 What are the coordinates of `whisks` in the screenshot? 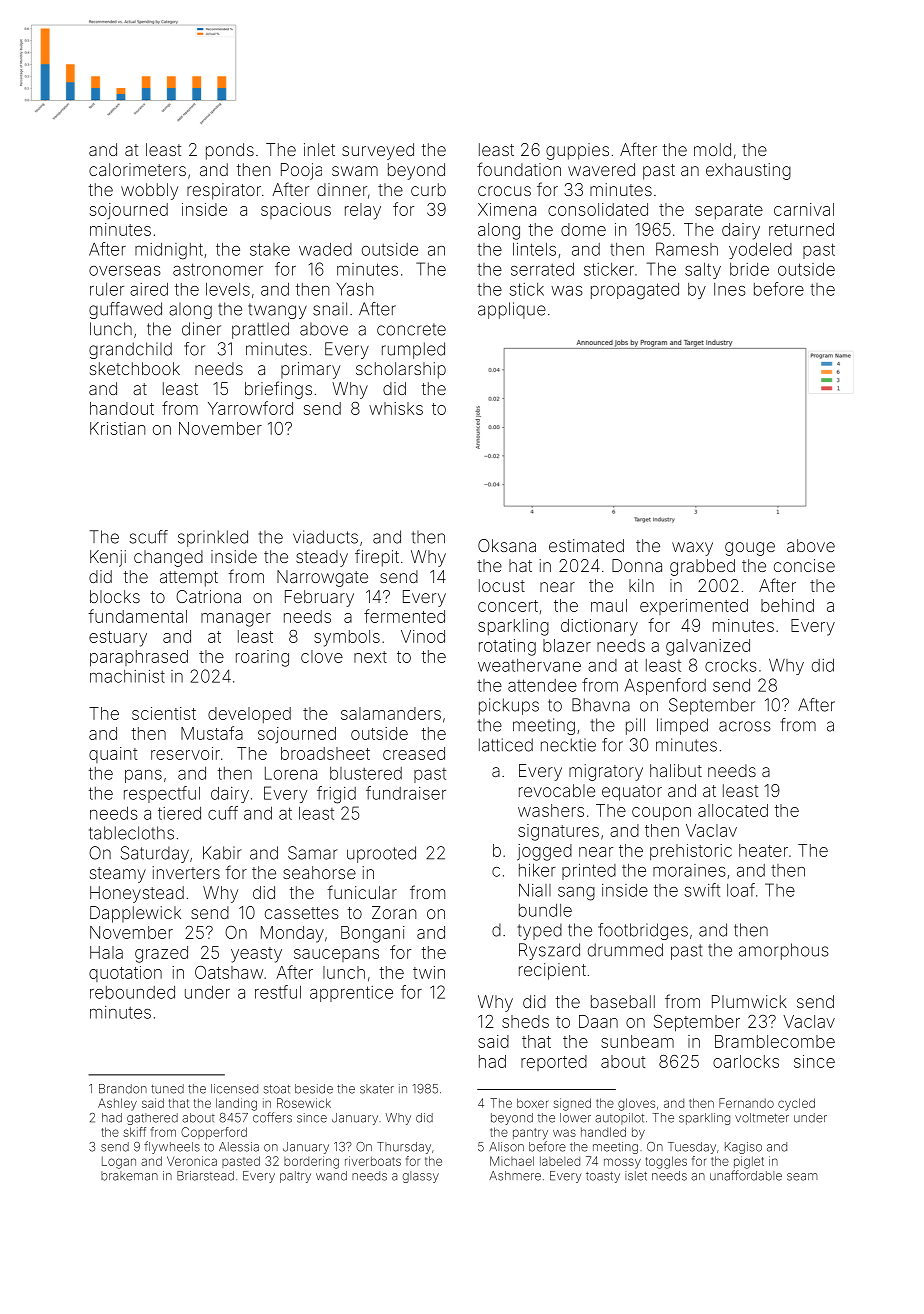 It's located at (396, 408).
